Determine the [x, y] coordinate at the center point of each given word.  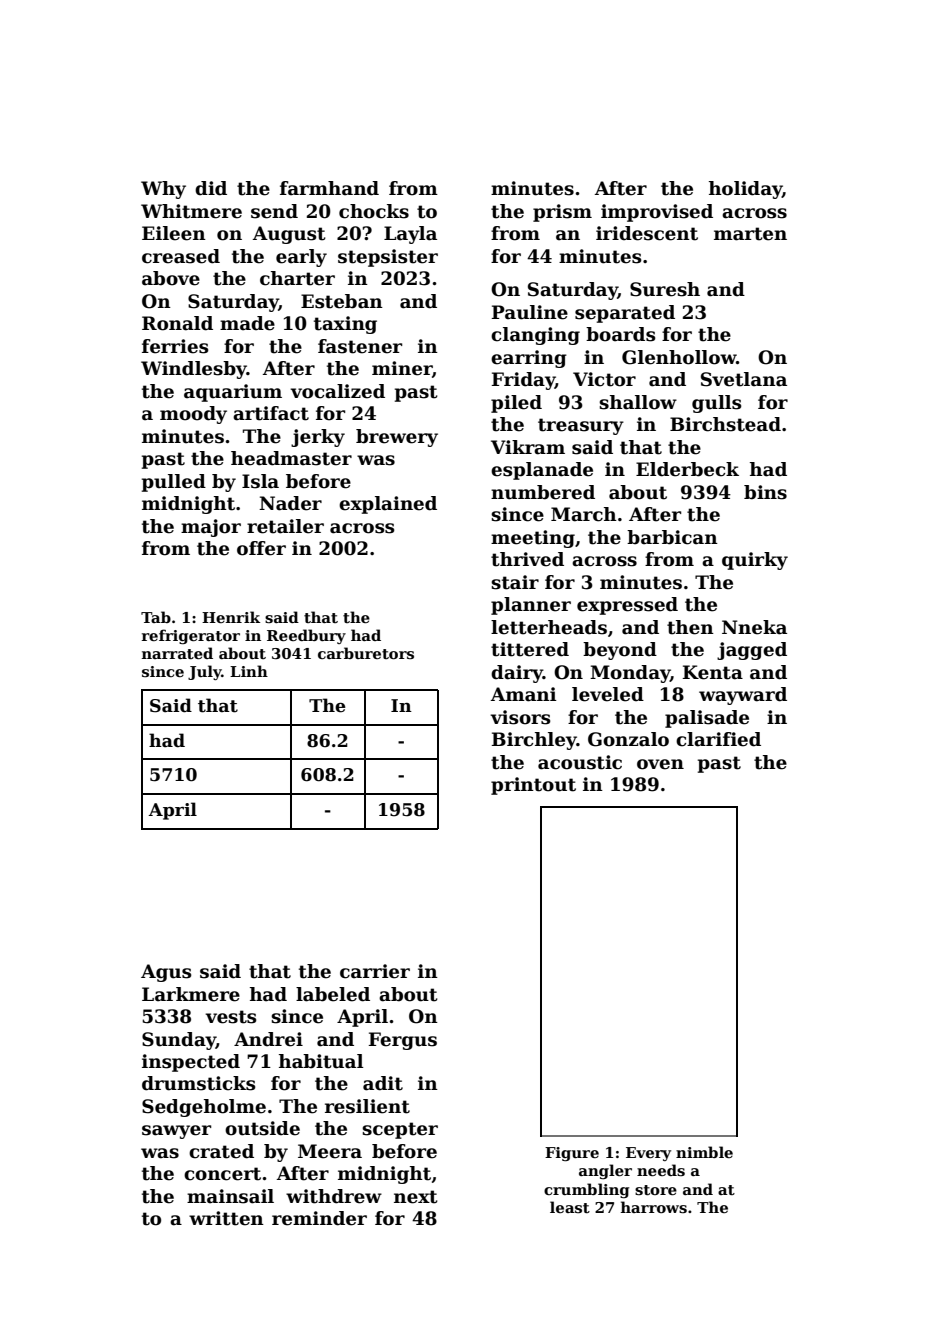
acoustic [580, 762]
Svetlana [744, 379]
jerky [318, 438]
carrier [375, 971]
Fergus [403, 1041]
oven [660, 764]
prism [562, 213]
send [274, 211]
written [226, 1218]
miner [402, 368]
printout [533, 786]
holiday [745, 190]
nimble [704, 1152]
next [416, 1197]
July [205, 672]
